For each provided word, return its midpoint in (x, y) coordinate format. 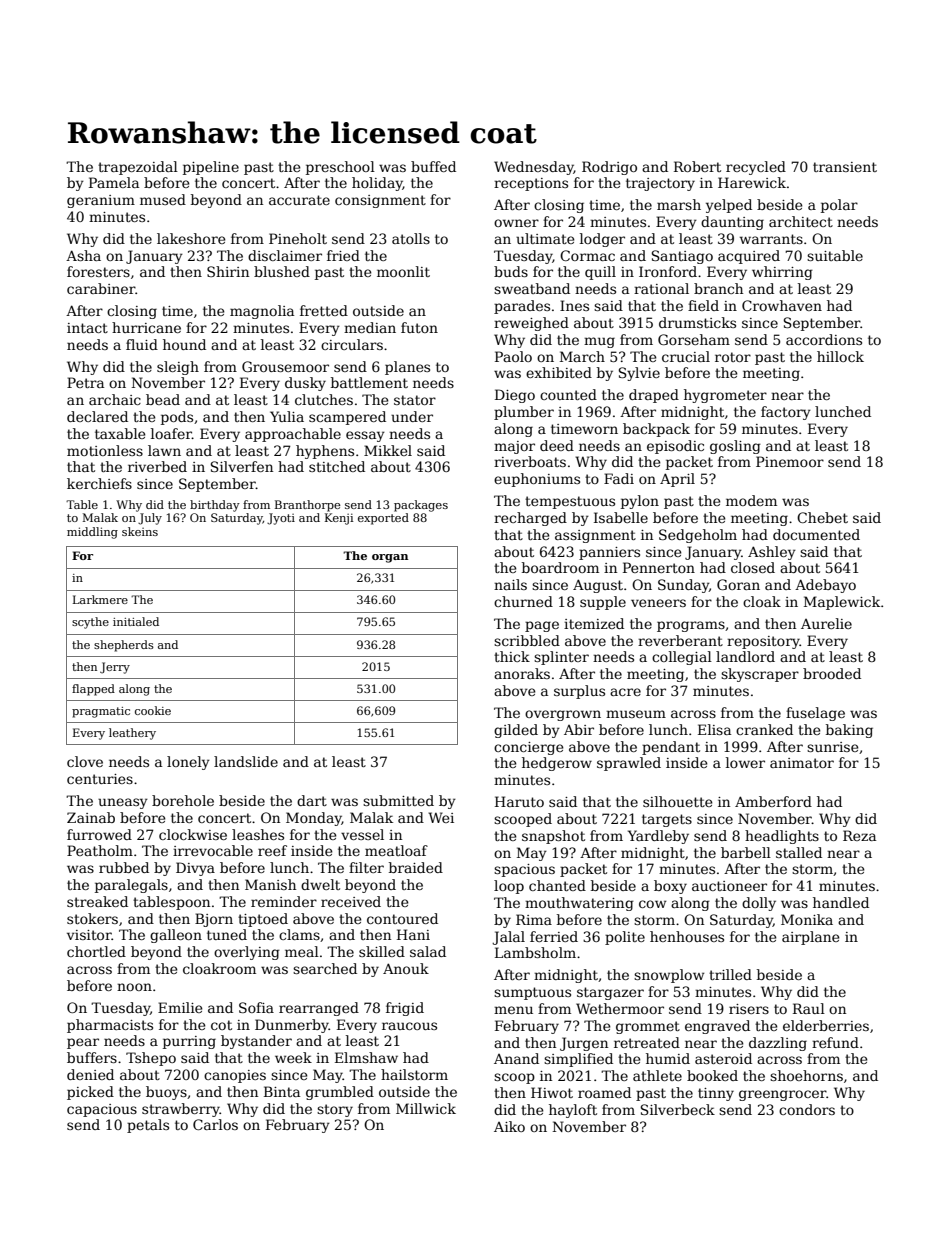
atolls (411, 238)
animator (802, 763)
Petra (85, 382)
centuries (100, 779)
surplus (579, 692)
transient (845, 167)
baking (849, 731)
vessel (362, 834)
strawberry (181, 1110)
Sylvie (639, 374)
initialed (136, 621)
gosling (735, 447)
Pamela (114, 182)
